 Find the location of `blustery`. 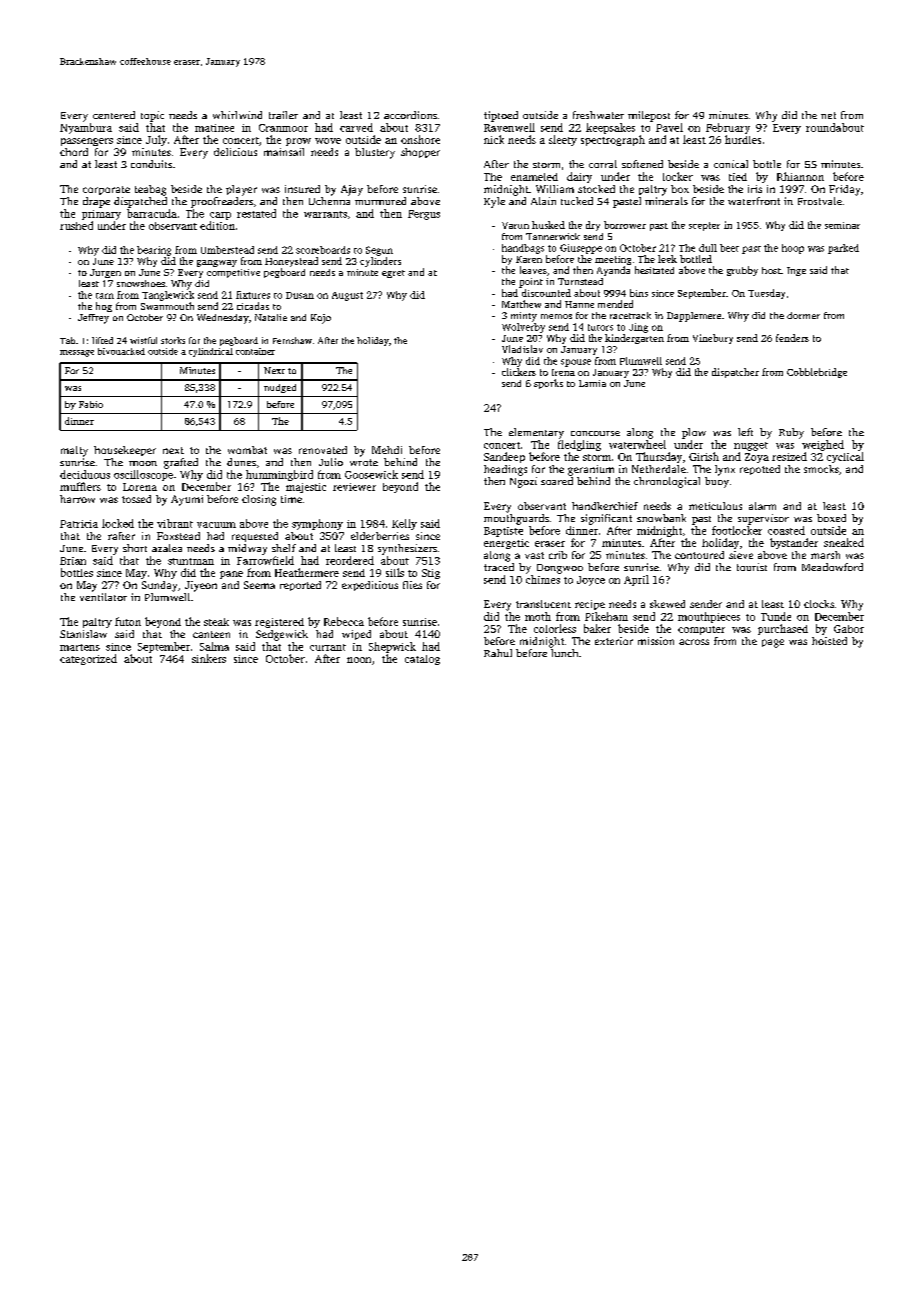

blustery is located at coordinates (375, 153).
